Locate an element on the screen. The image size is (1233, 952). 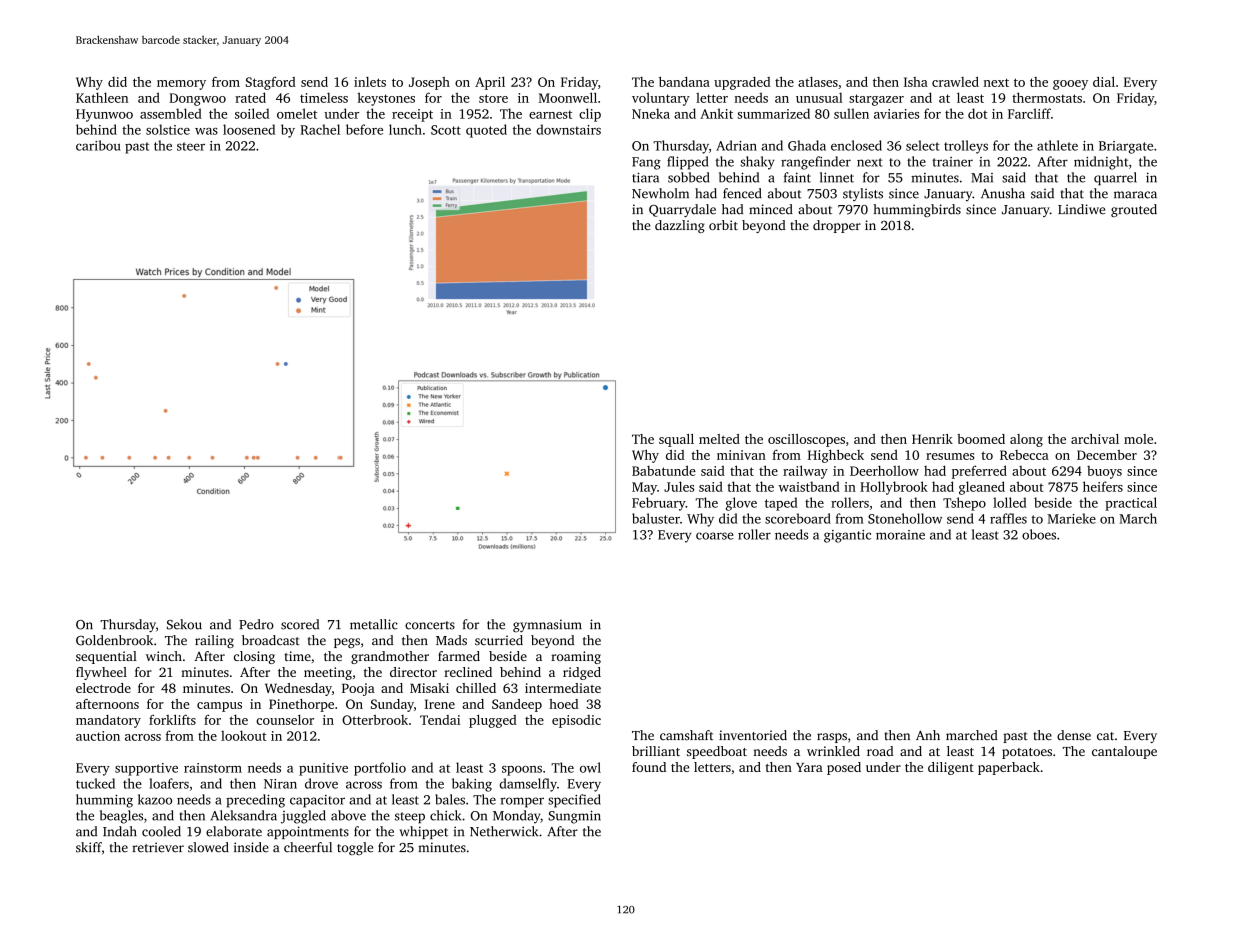
counselor is located at coordinates (285, 720).
